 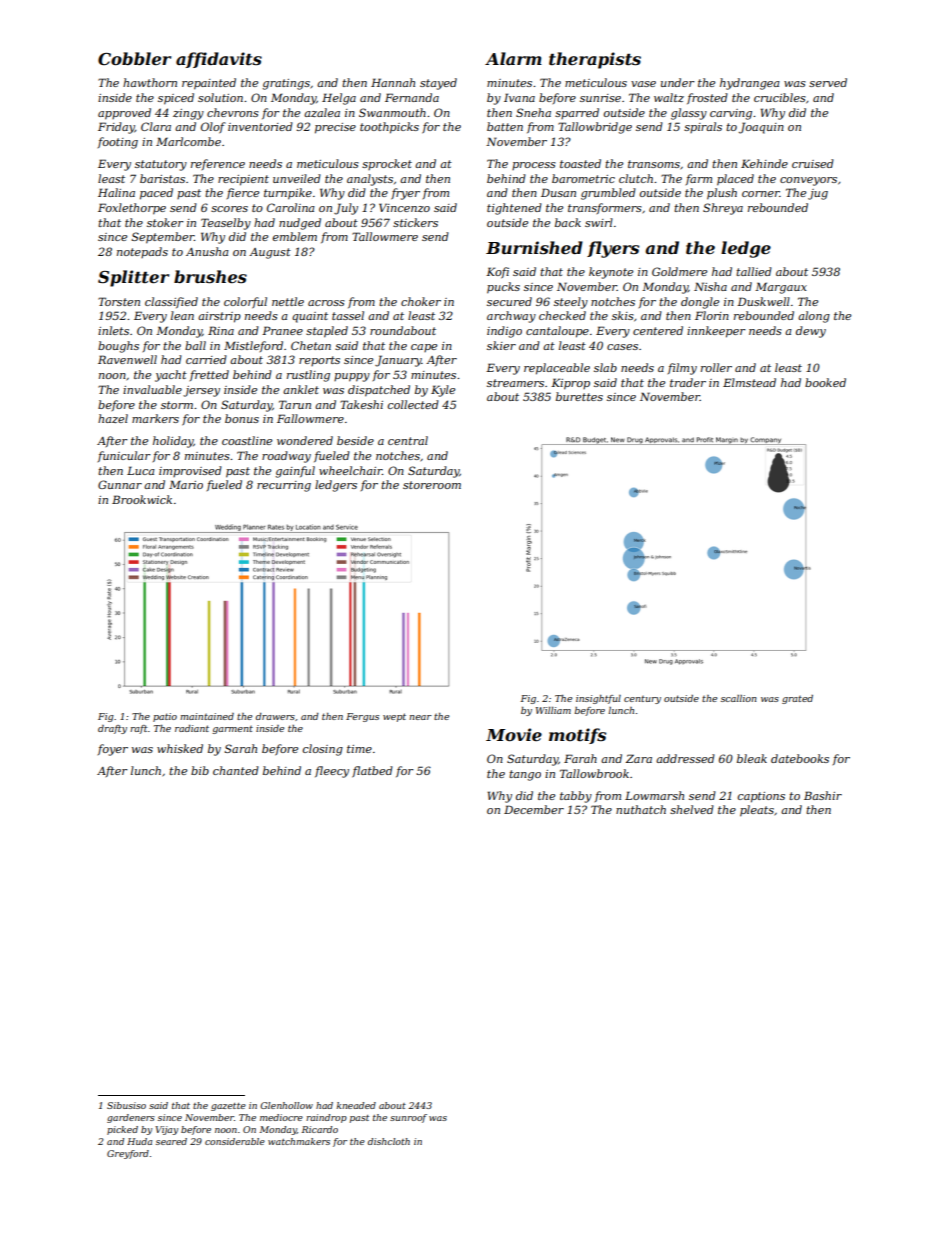 I want to click on hydrangea, so click(x=750, y=84).
